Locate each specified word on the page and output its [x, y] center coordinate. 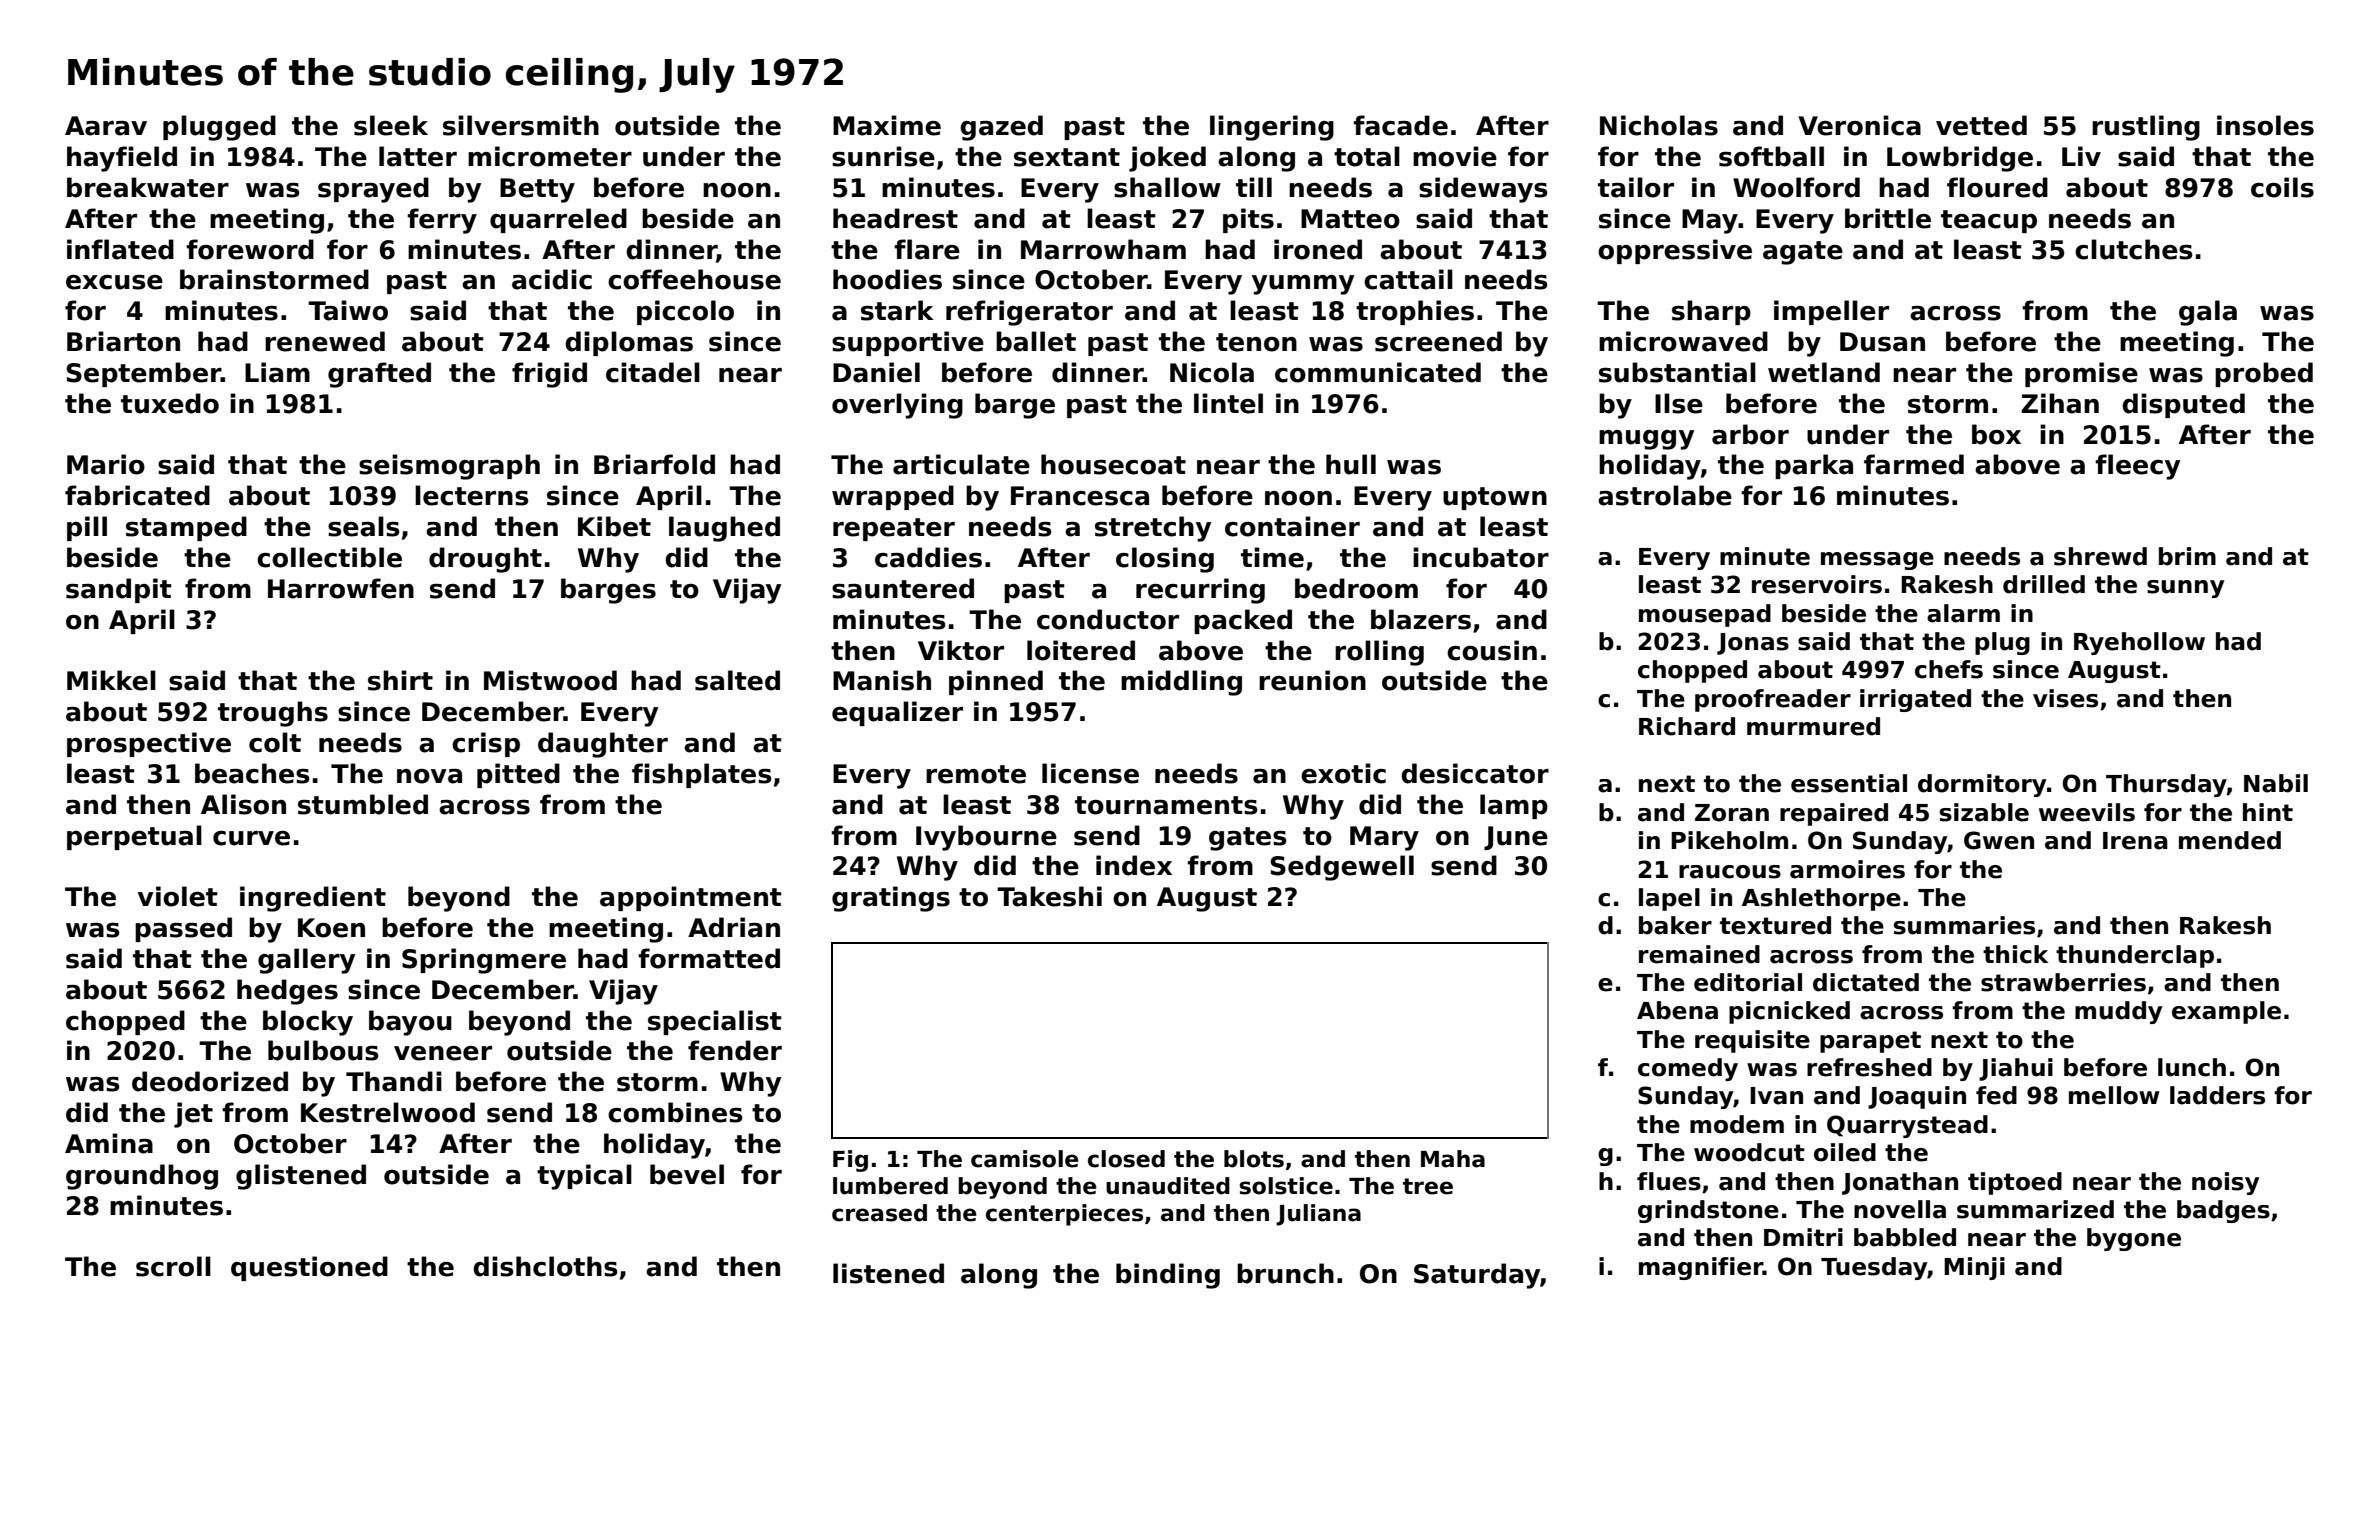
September [143, 374]
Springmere [484, 961]
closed [1126, 1159]
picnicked [1789, 1012]
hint [2268, 812]
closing [1165, 560]
